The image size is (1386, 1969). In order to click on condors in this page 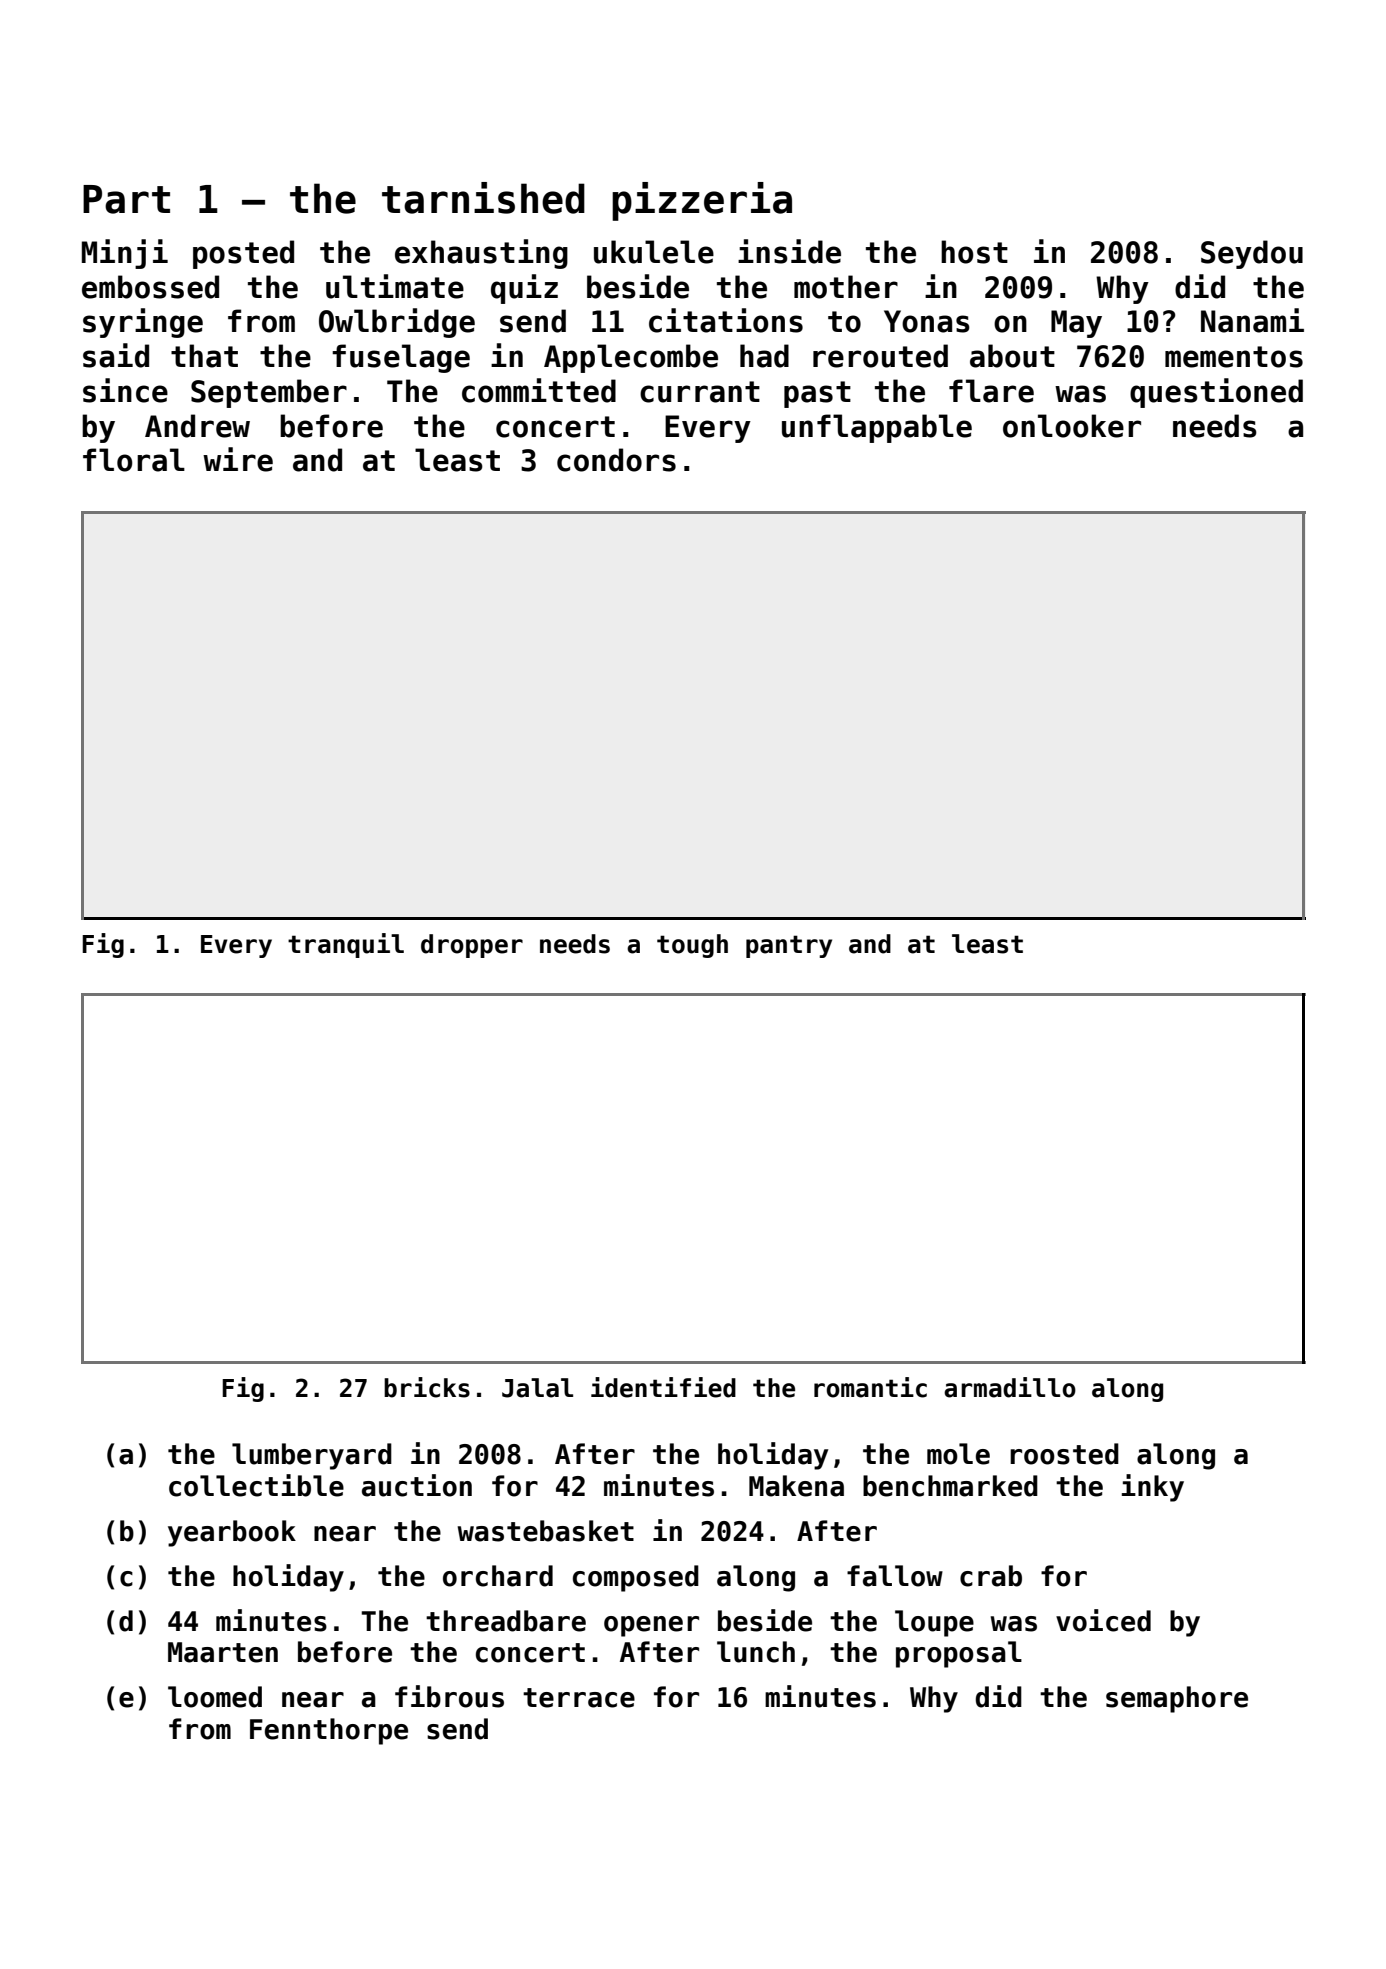, I will do `click(616, 460)`.
